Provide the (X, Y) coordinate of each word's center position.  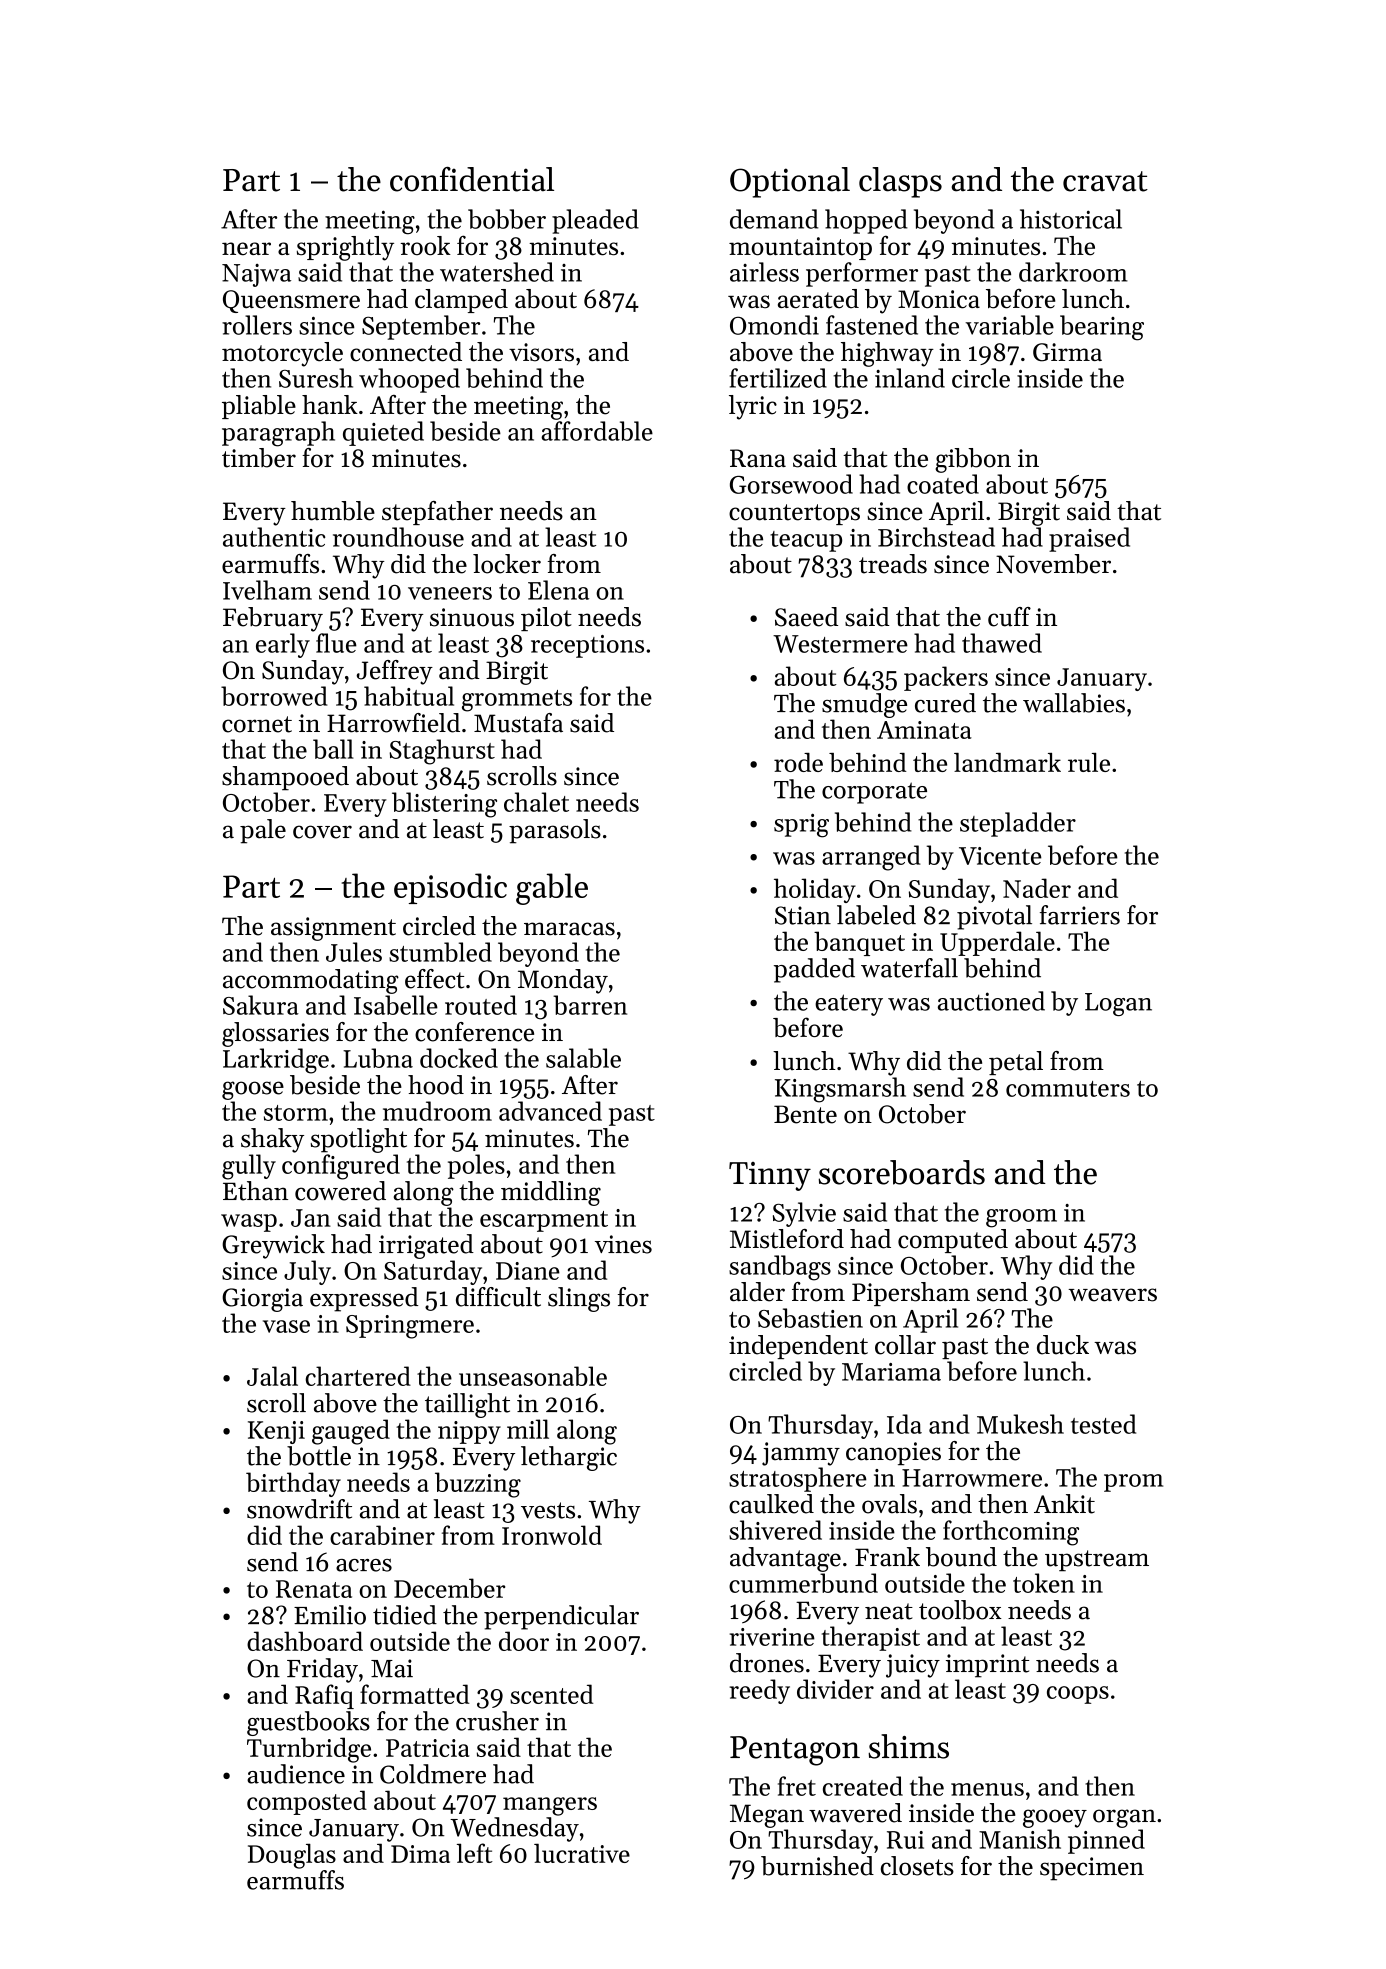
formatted (414, 1694)
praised (1089, 539)
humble (333, 511)
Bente (805, 1114)
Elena (558, 590)
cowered (340, 1191)
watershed (497, 272)
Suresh (316, 378)
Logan (1118, 1004)
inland (910, 378)
